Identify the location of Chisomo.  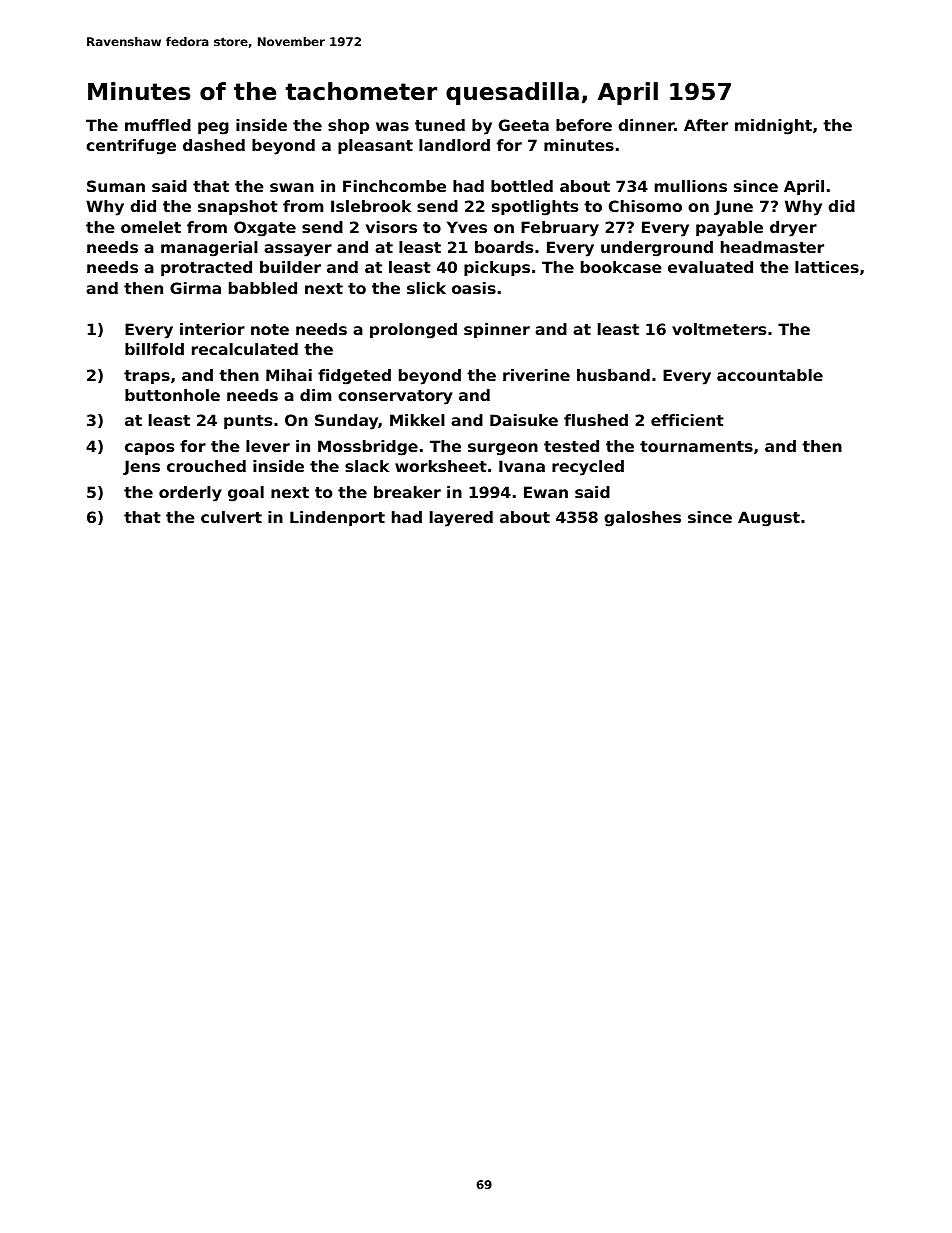
(645, 206).
